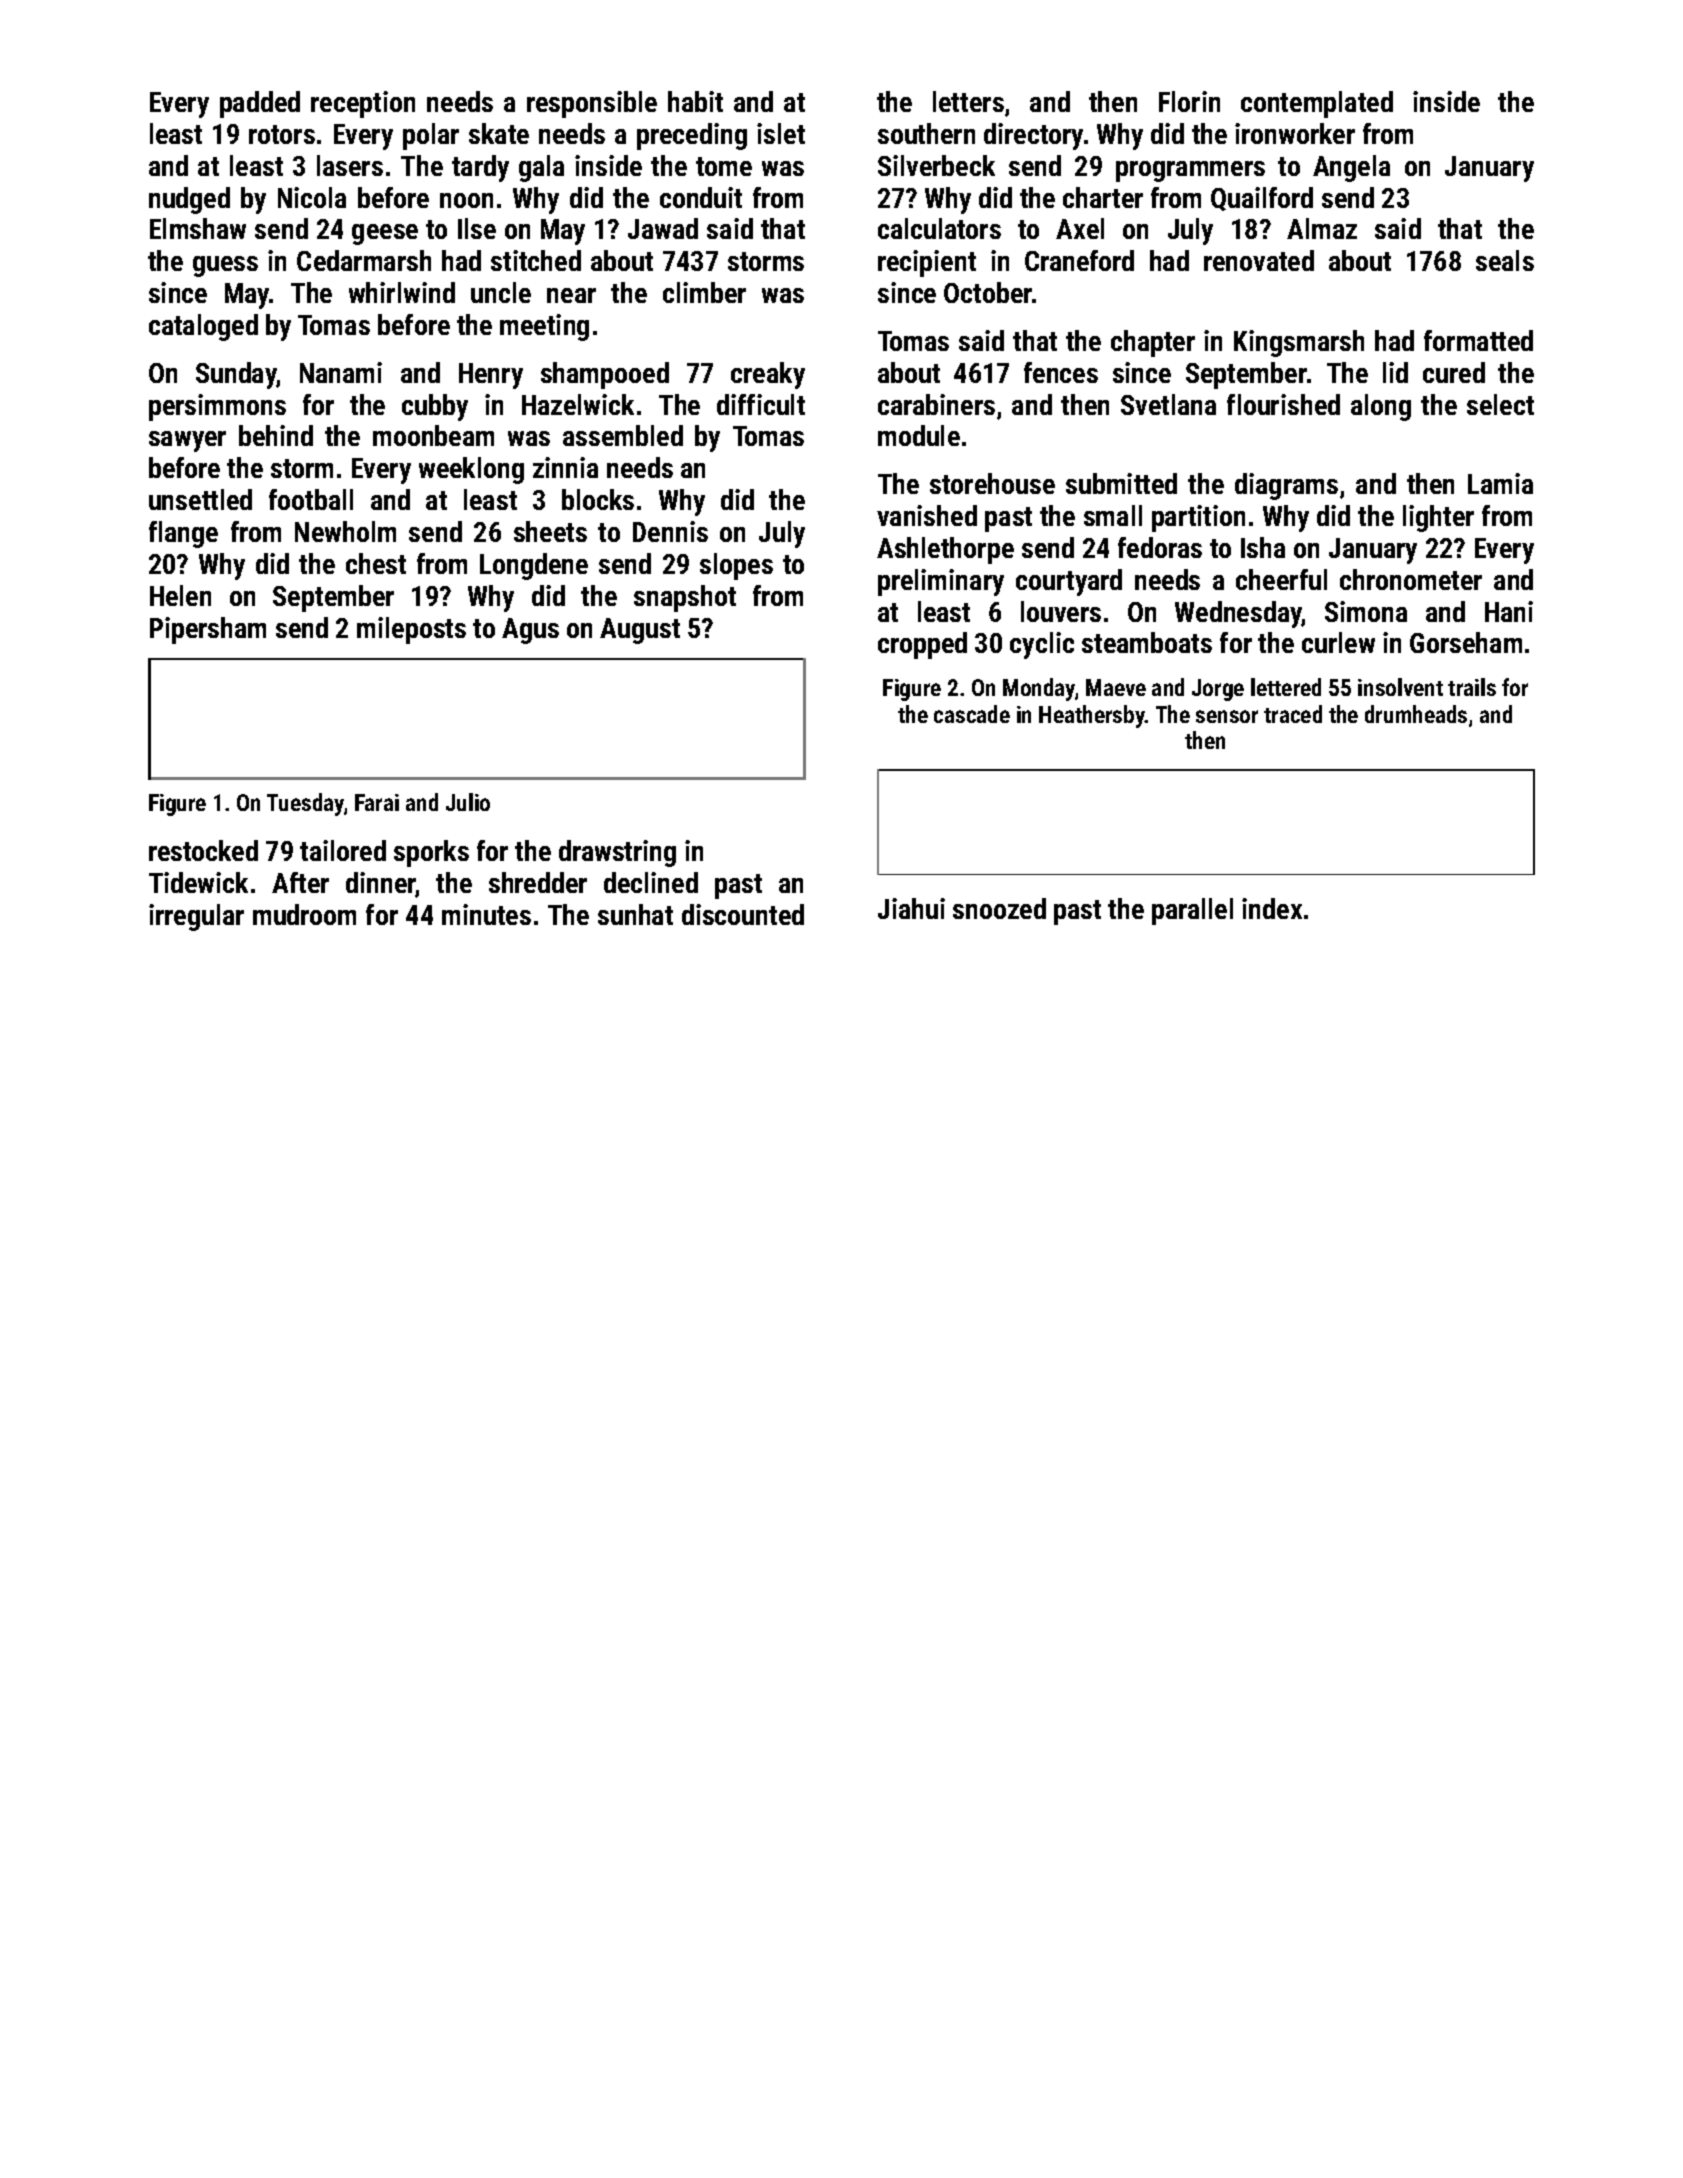  I want to click on Tidewick, so click(198, 882).
